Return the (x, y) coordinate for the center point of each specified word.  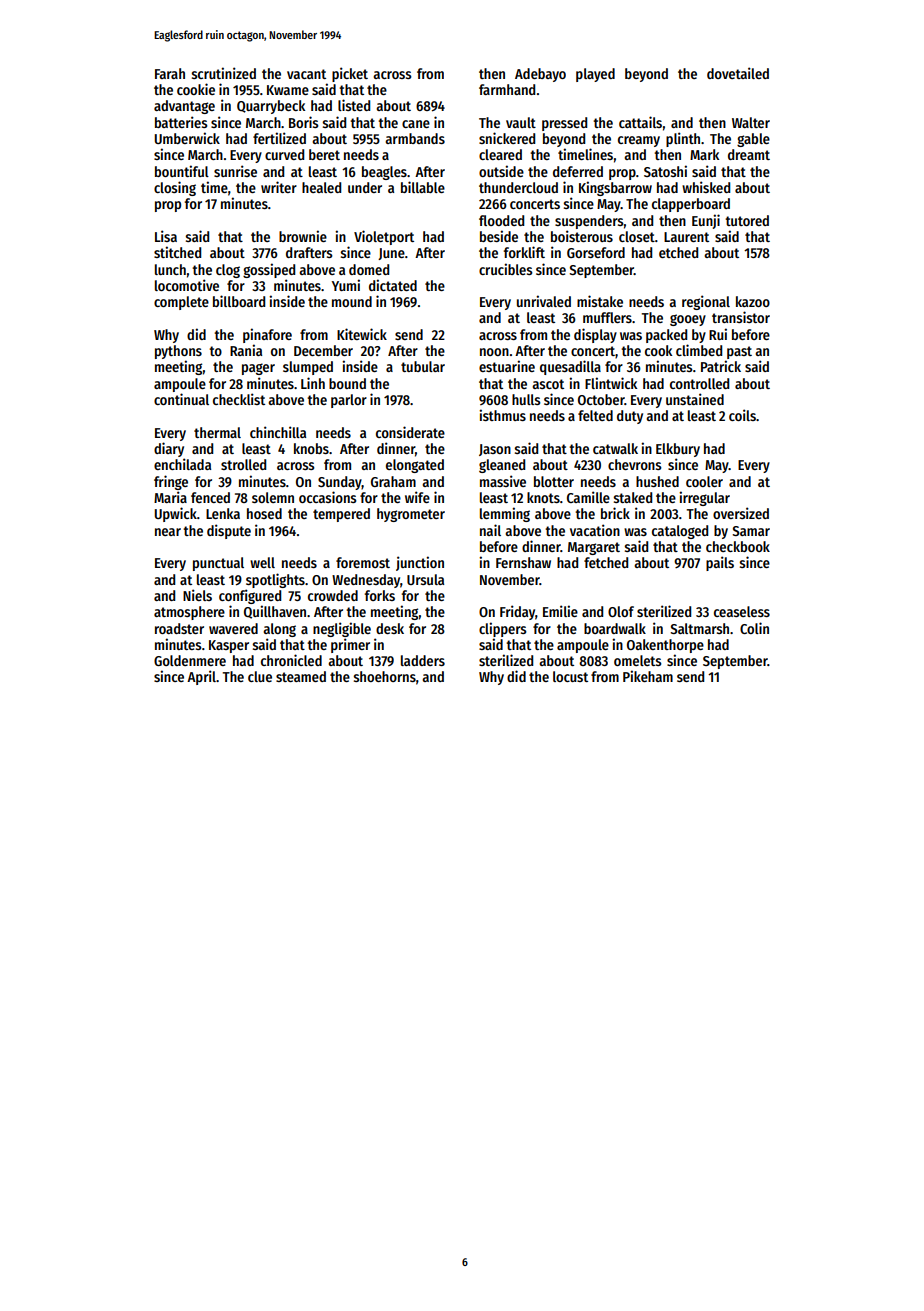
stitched (177, 252)
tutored (747, 220)
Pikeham (648, 676)
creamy (639, 141)
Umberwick (187, 138)
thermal (217, 432)
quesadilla (570, 367)
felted (595, 415)
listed (354, 105)
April (201, 677)
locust (570, 676)
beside (499, 236)
